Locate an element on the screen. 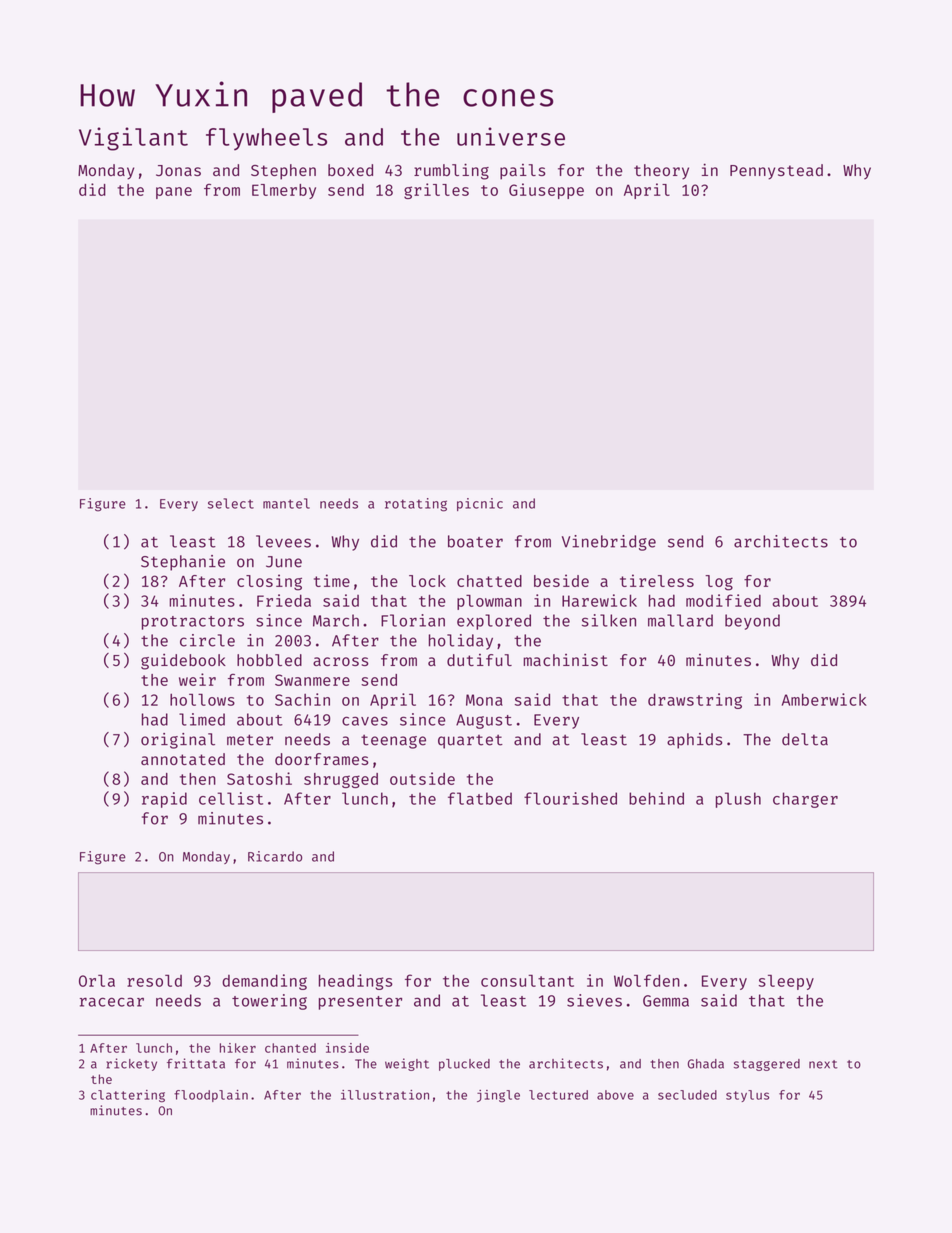  boxed is located at coordinates (350, 170).
